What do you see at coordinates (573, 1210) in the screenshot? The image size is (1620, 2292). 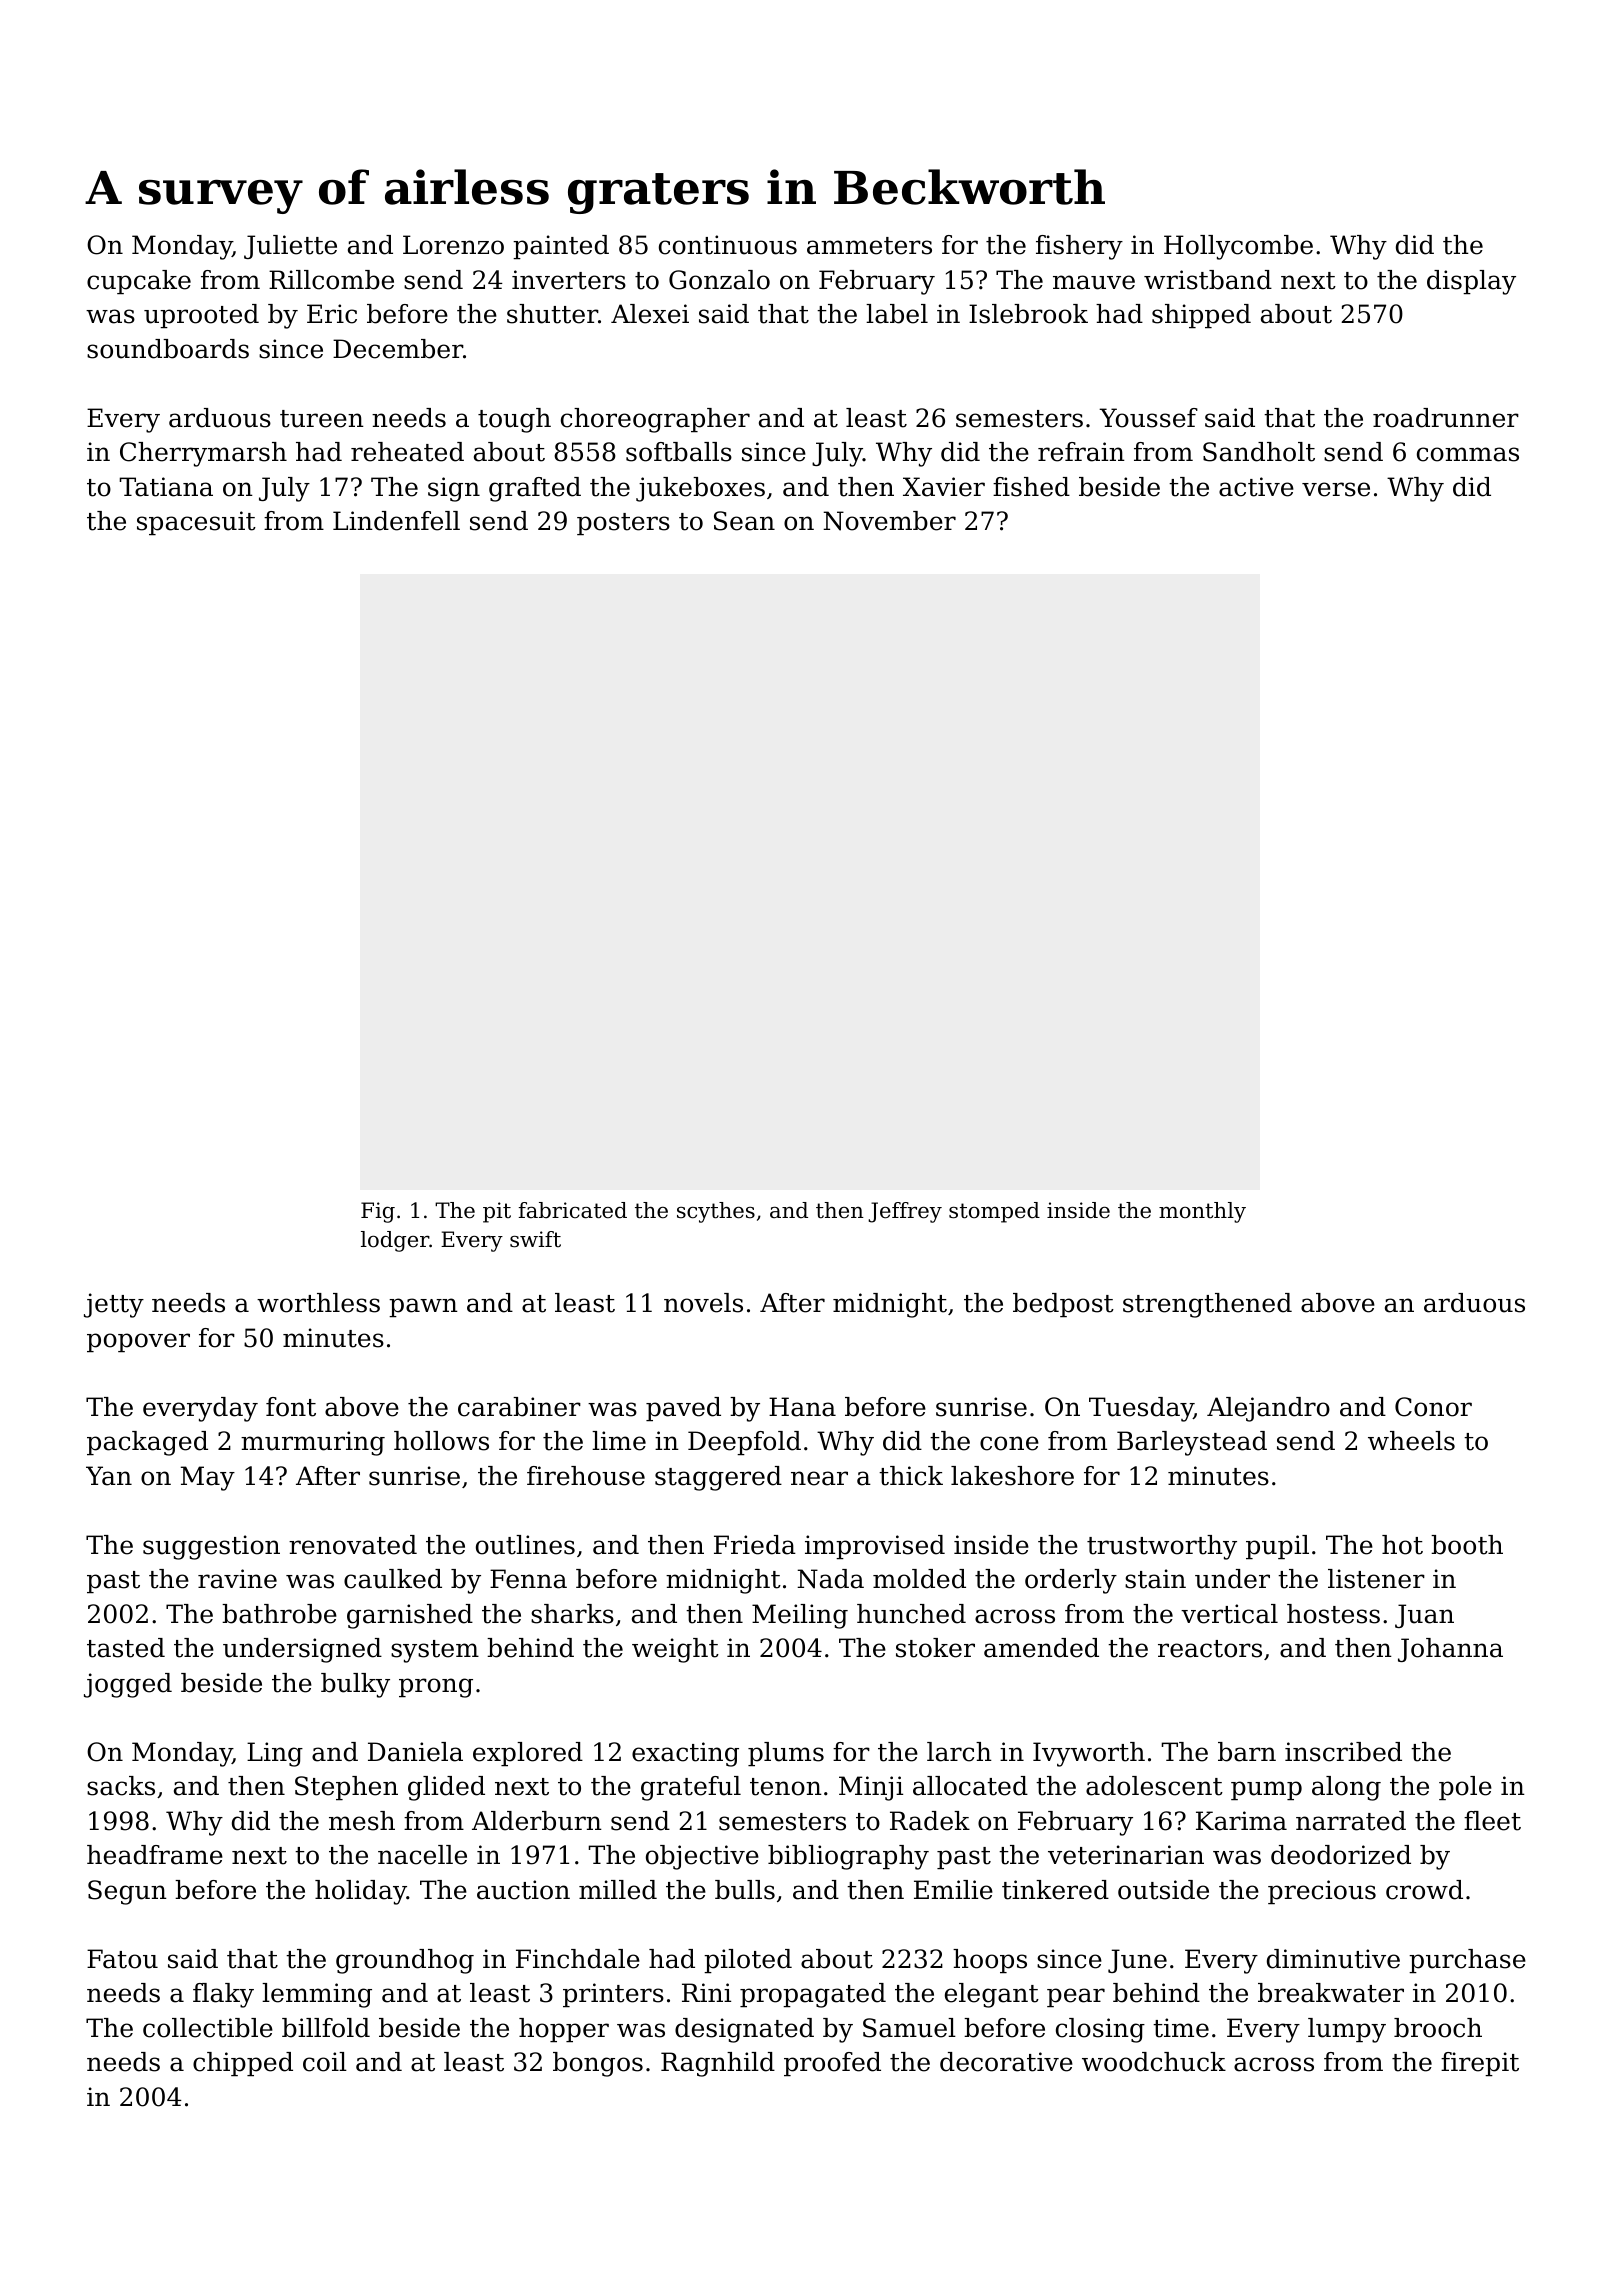 I see `fabricated` at bounding box center [573, 1210].
